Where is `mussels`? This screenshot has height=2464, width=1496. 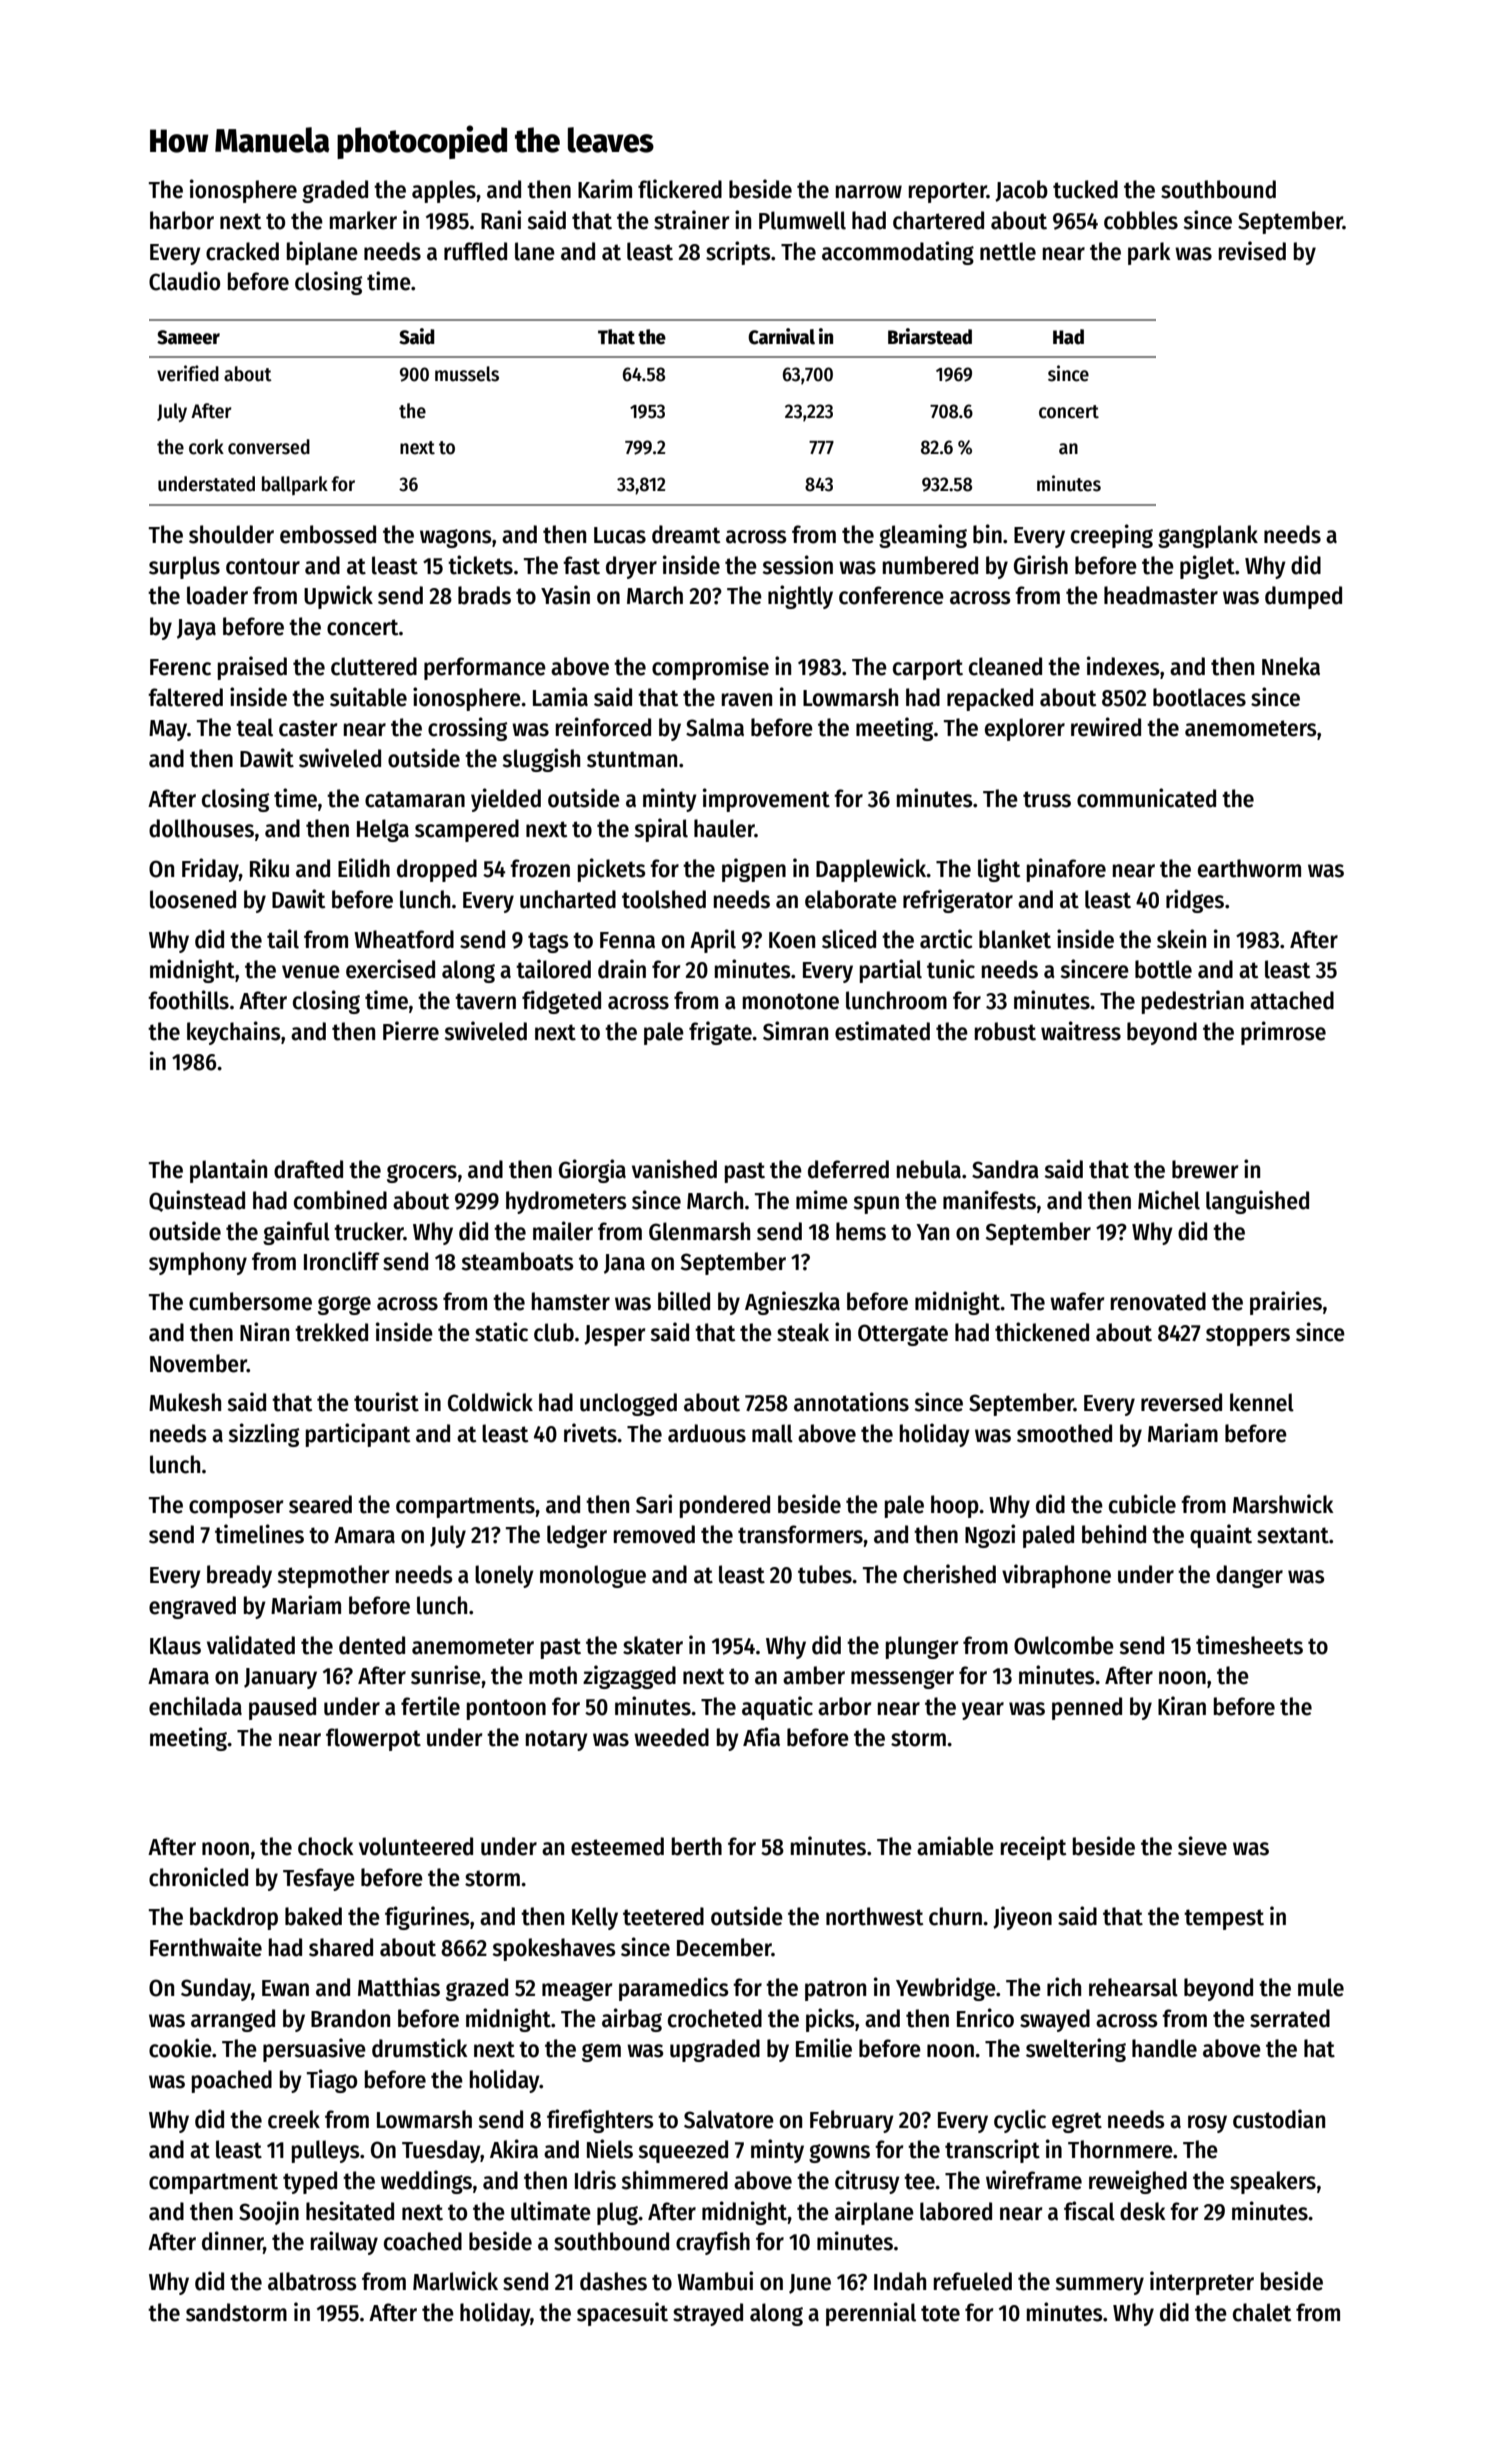
mussels is located at coordinates (467, 374).
